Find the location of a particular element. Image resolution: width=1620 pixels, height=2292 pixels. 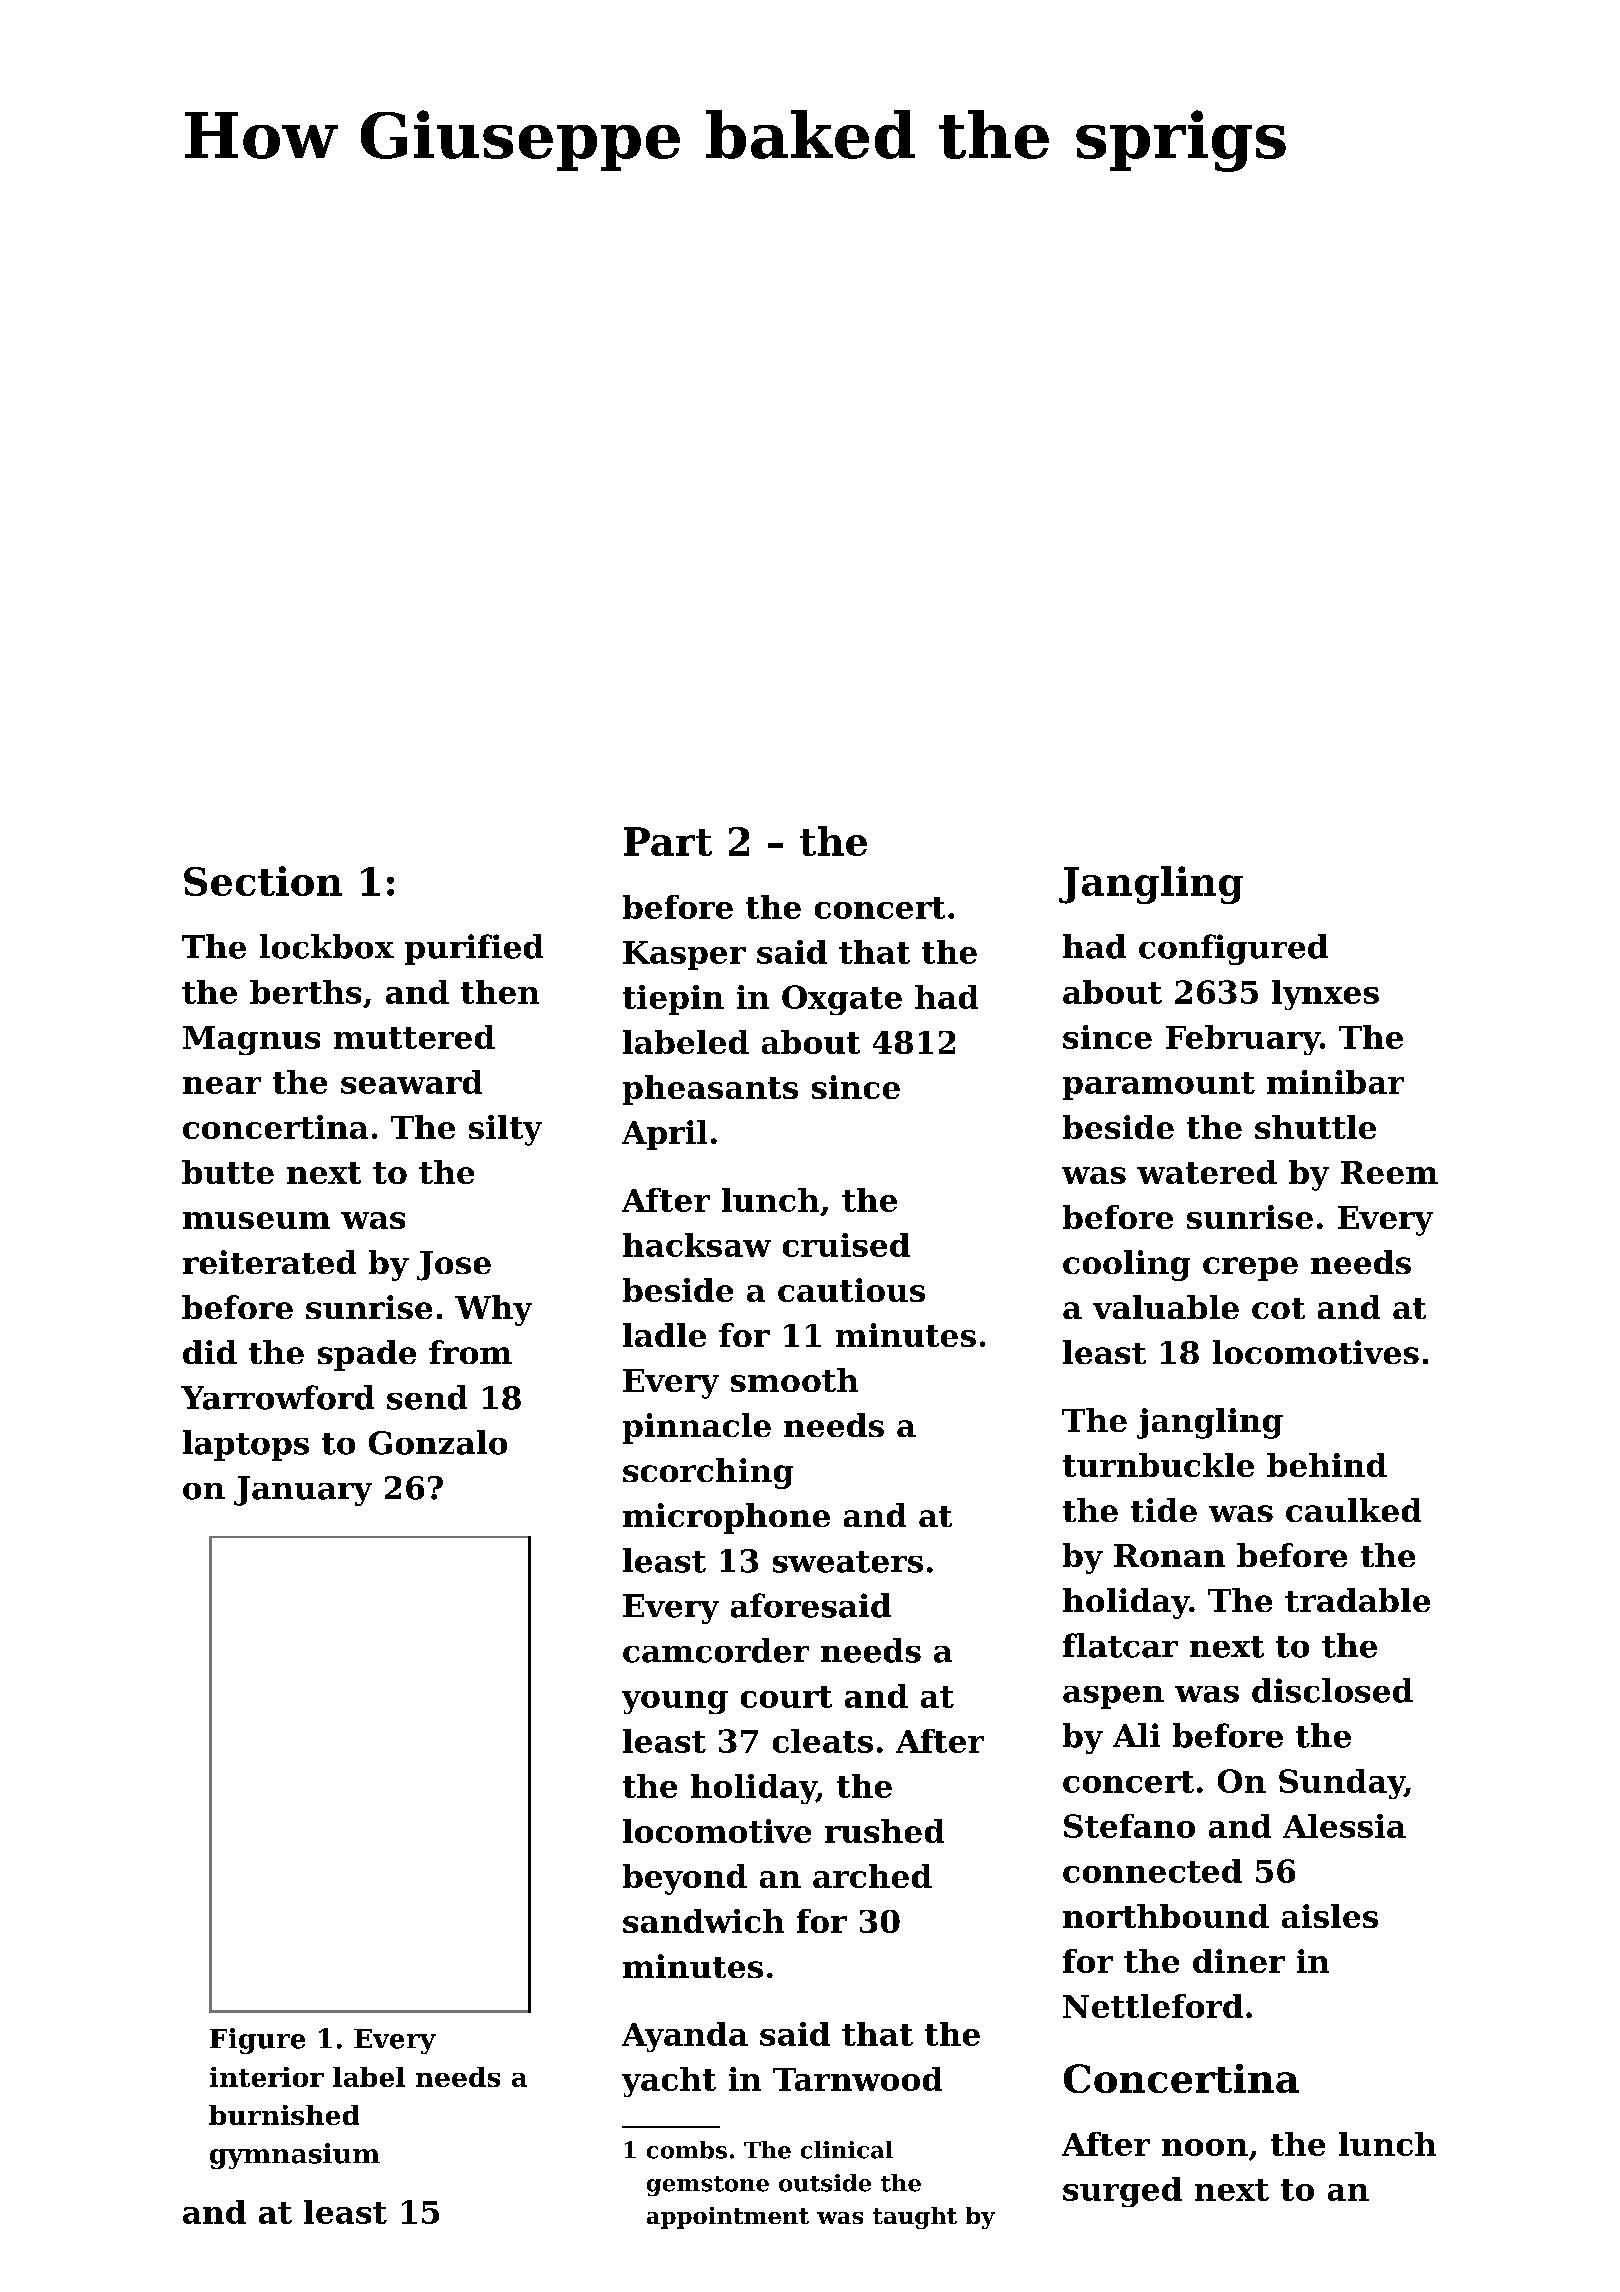

aspen is located at coordinates (1113, 1697).
